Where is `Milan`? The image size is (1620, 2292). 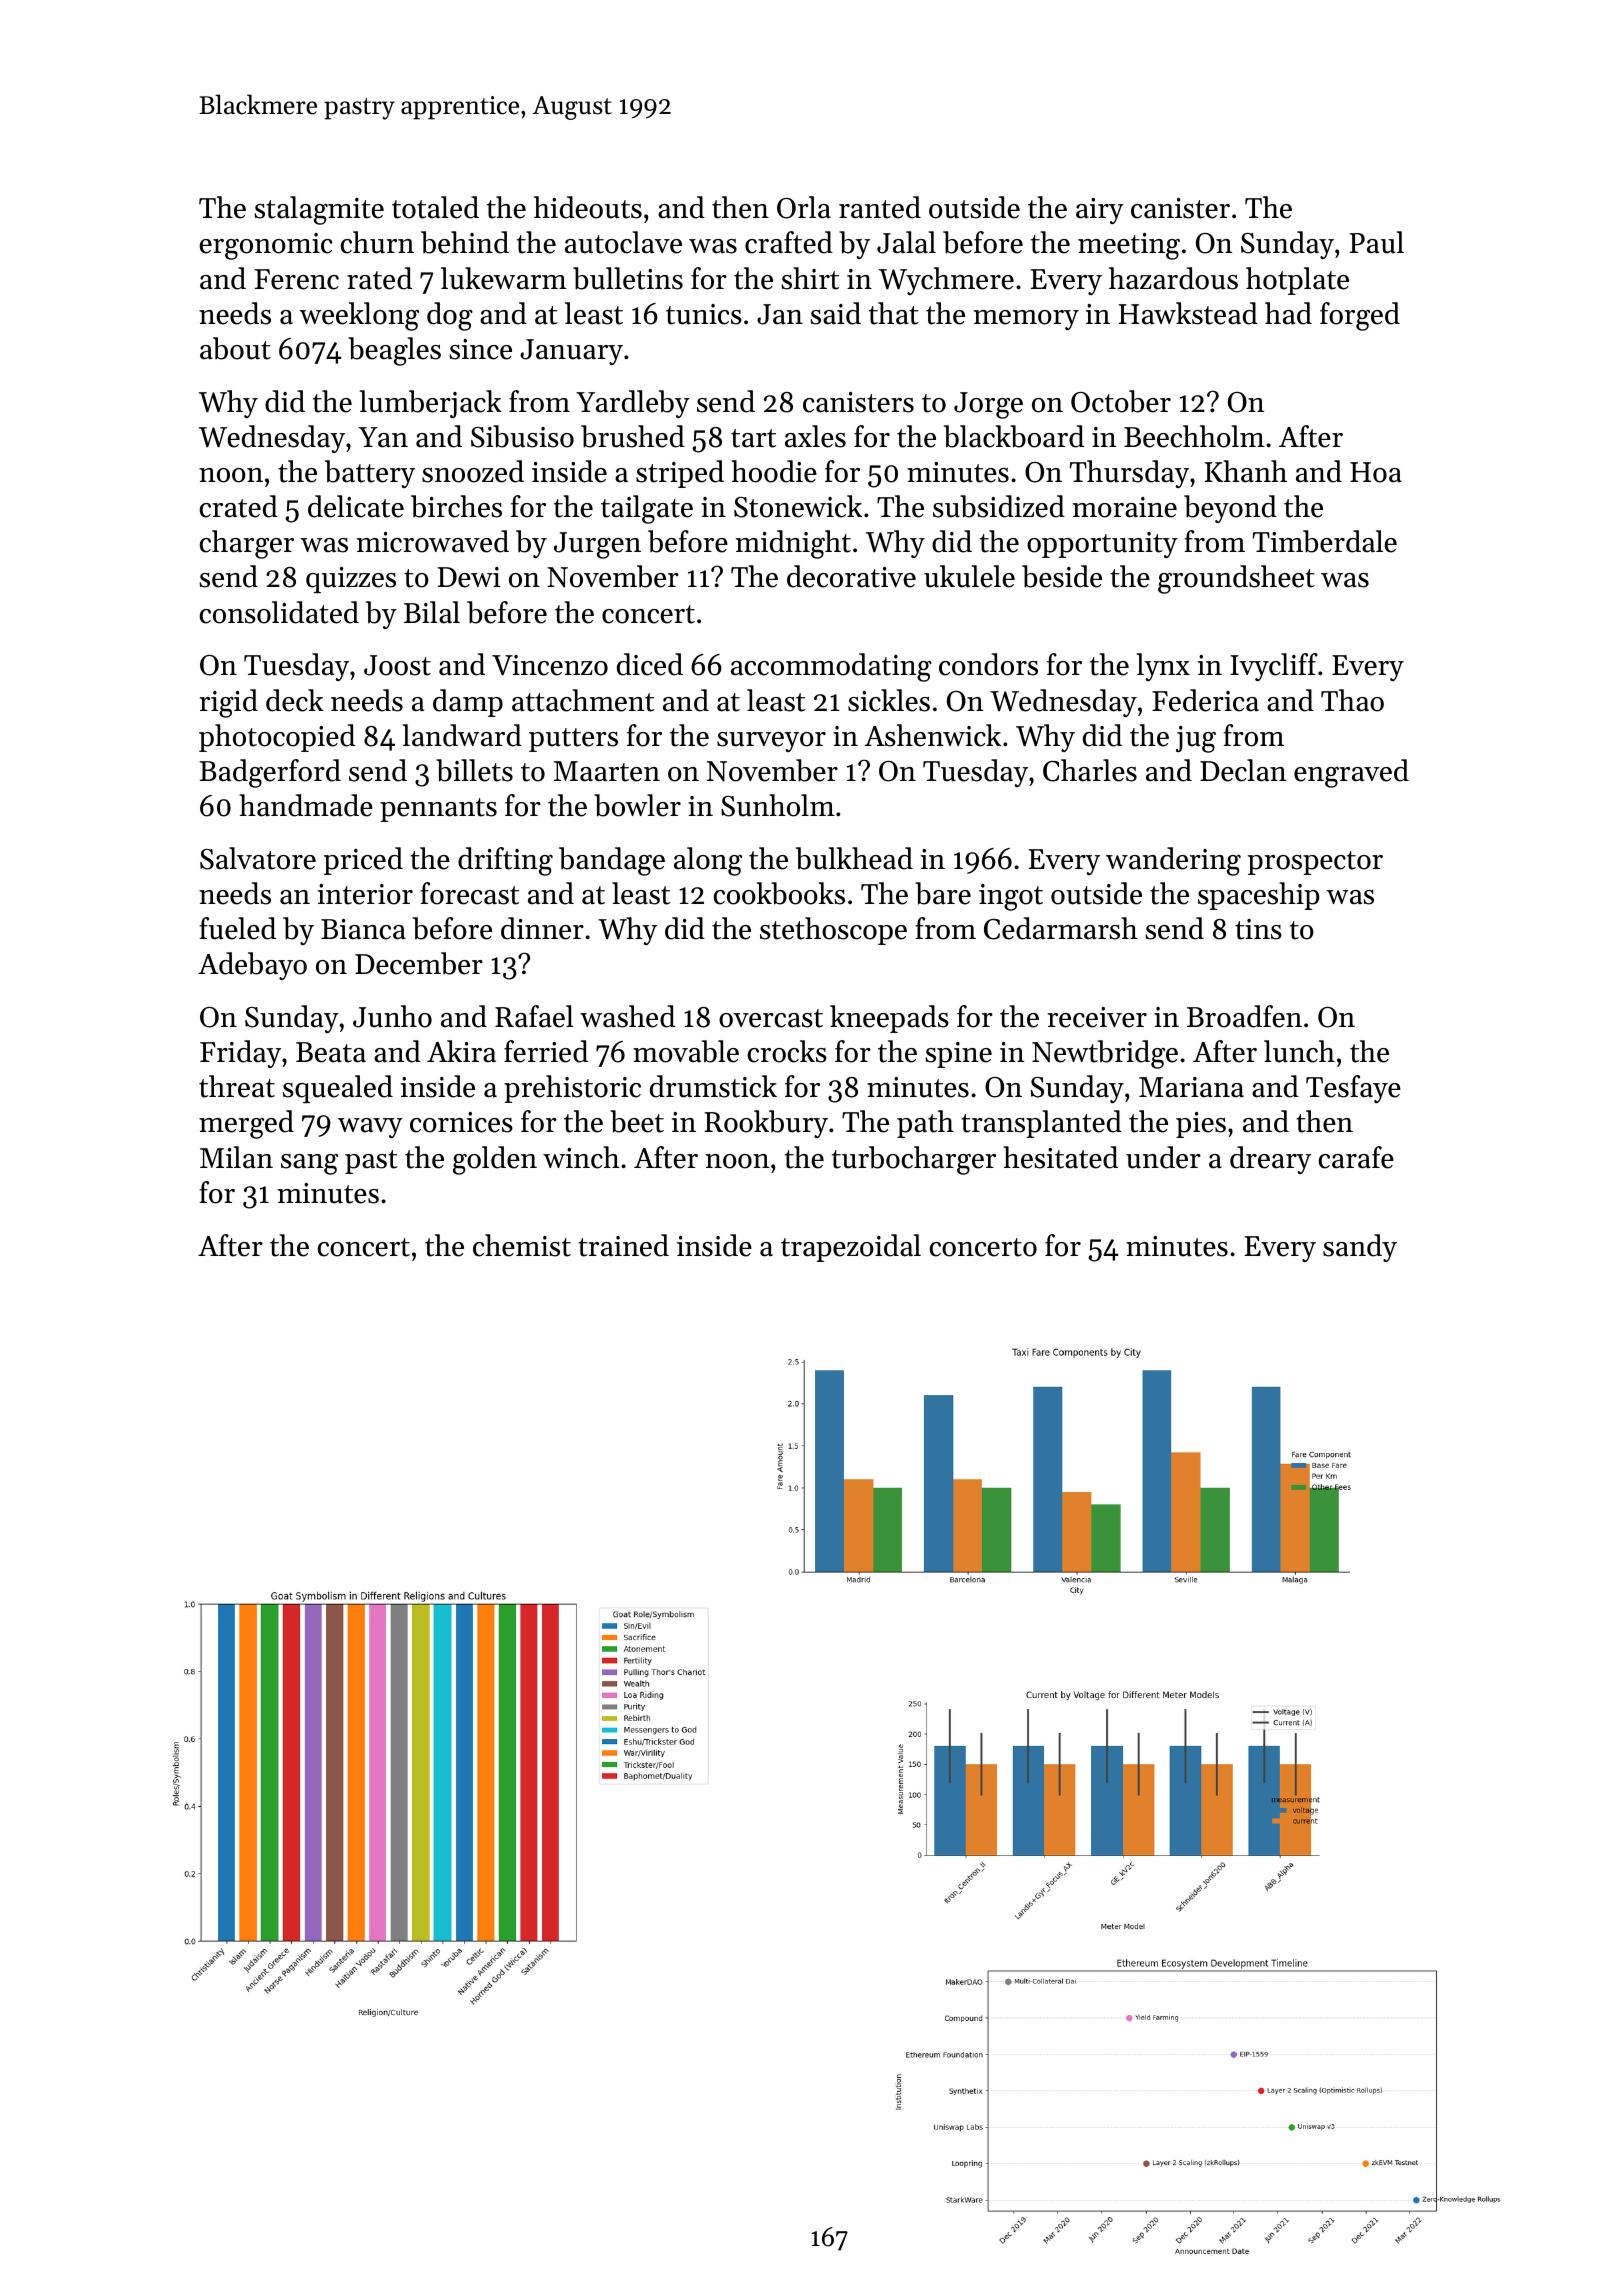
Milan is located at coordinates (236, 1157).
